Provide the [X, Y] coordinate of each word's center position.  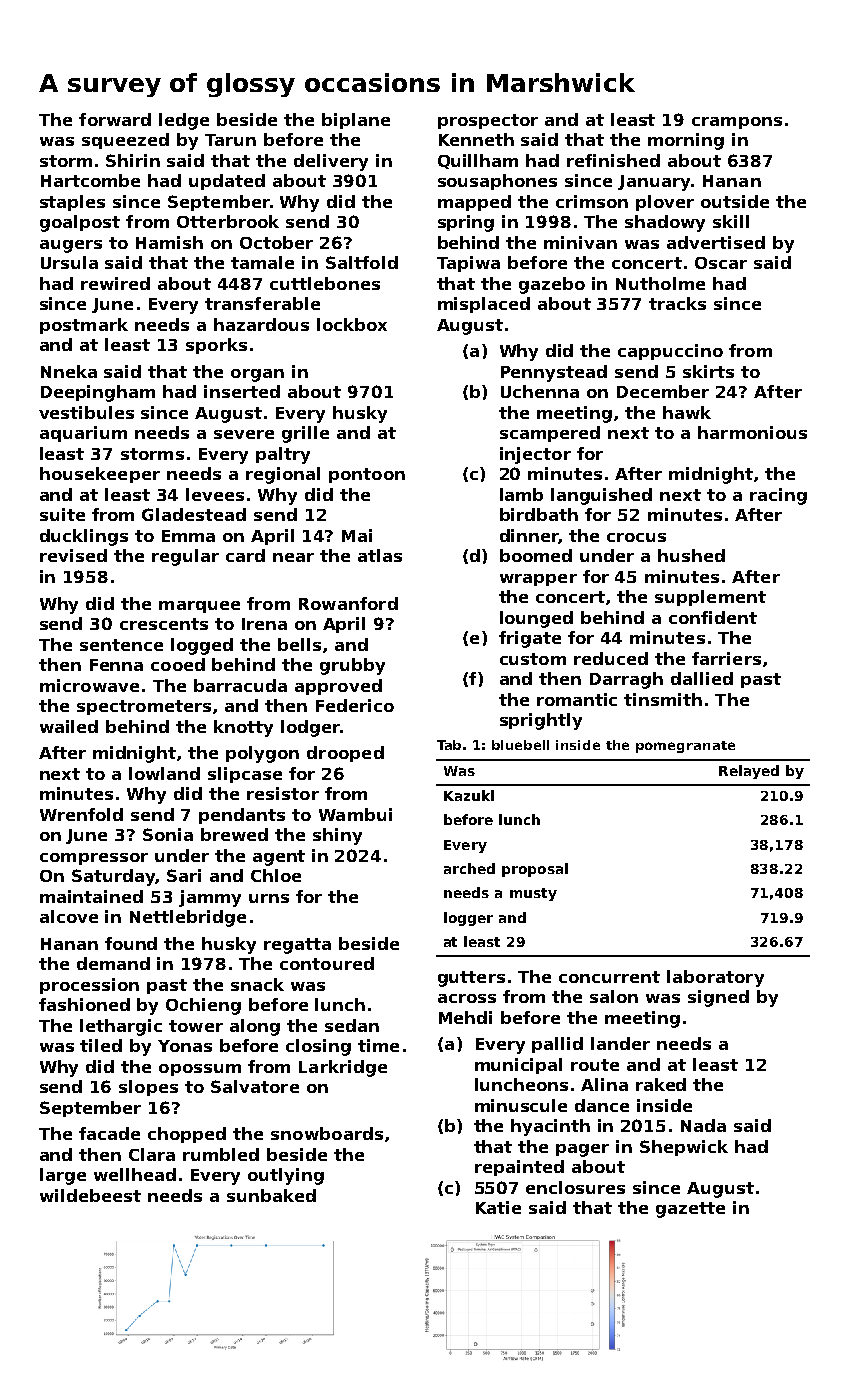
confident [713, 617]
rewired [115, 283]
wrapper [538, 580]
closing [318, 1047]
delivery [331, 162]
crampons [737, 123]
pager [582, 1150]
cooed [178, 664]
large [63, 1176]
